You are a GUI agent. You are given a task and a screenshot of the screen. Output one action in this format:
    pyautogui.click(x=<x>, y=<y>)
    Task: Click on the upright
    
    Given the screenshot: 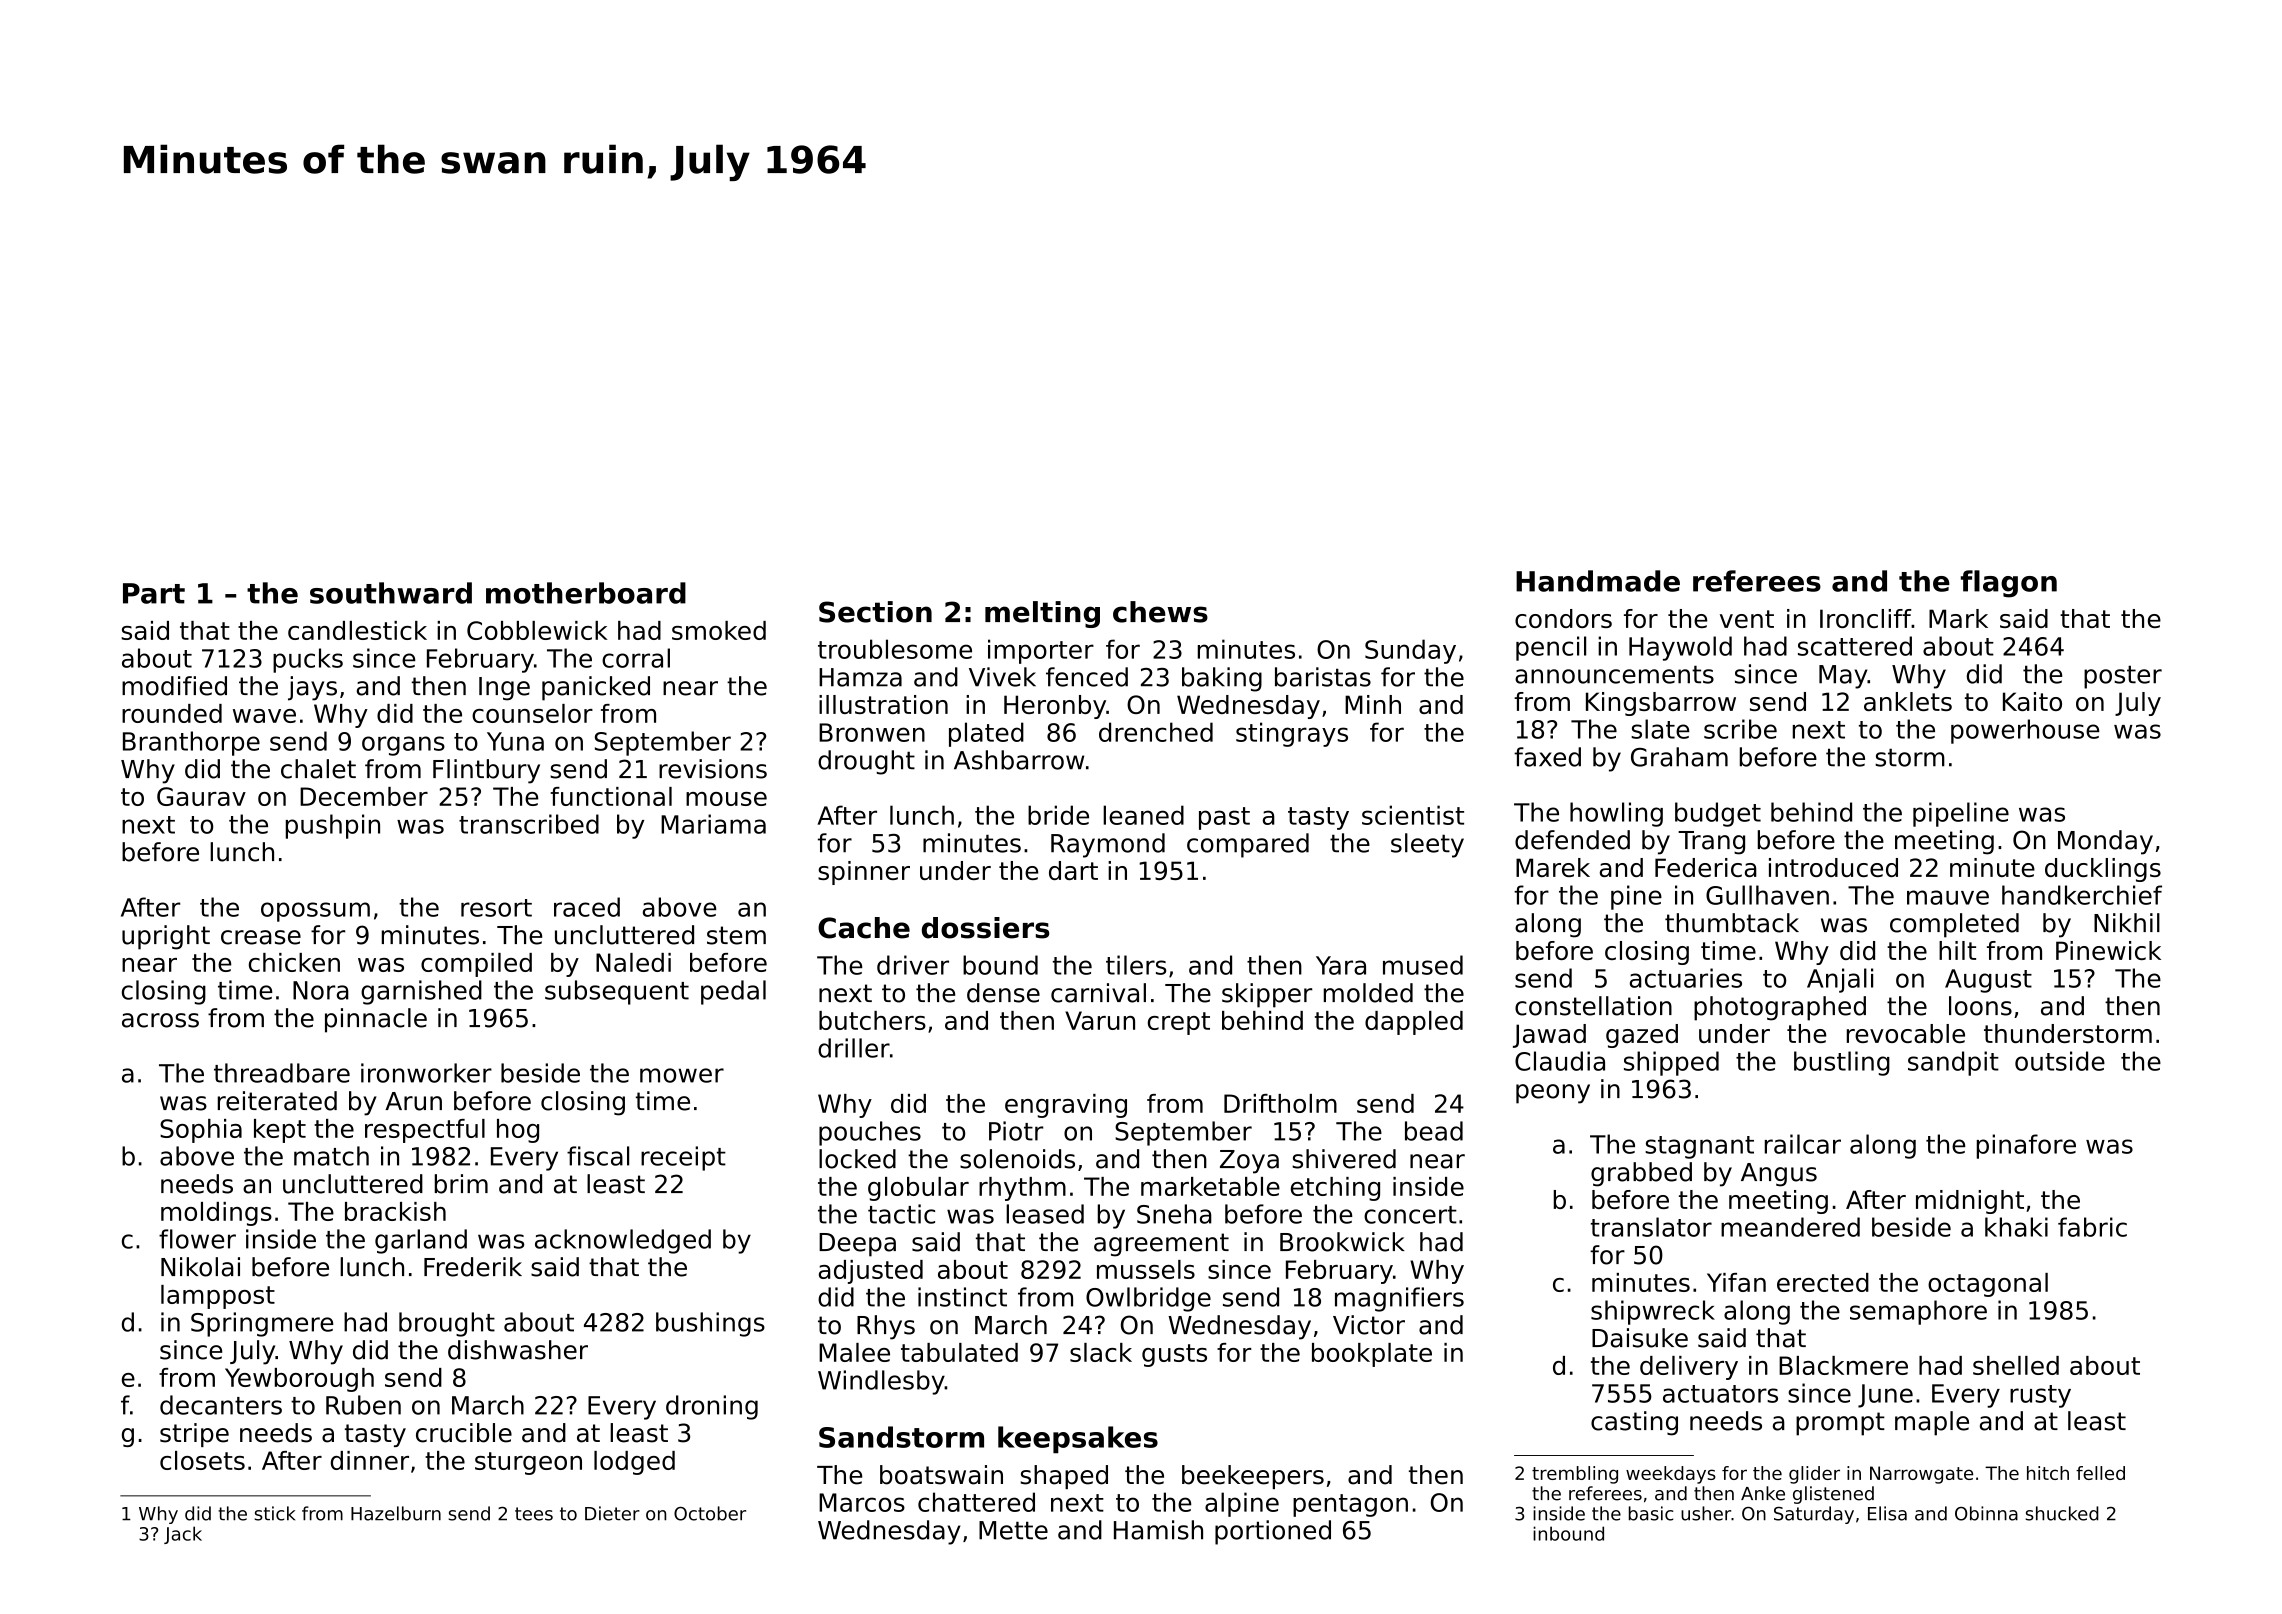 What is the action you would take?
    pyautogui.click(x=166, y=937)
